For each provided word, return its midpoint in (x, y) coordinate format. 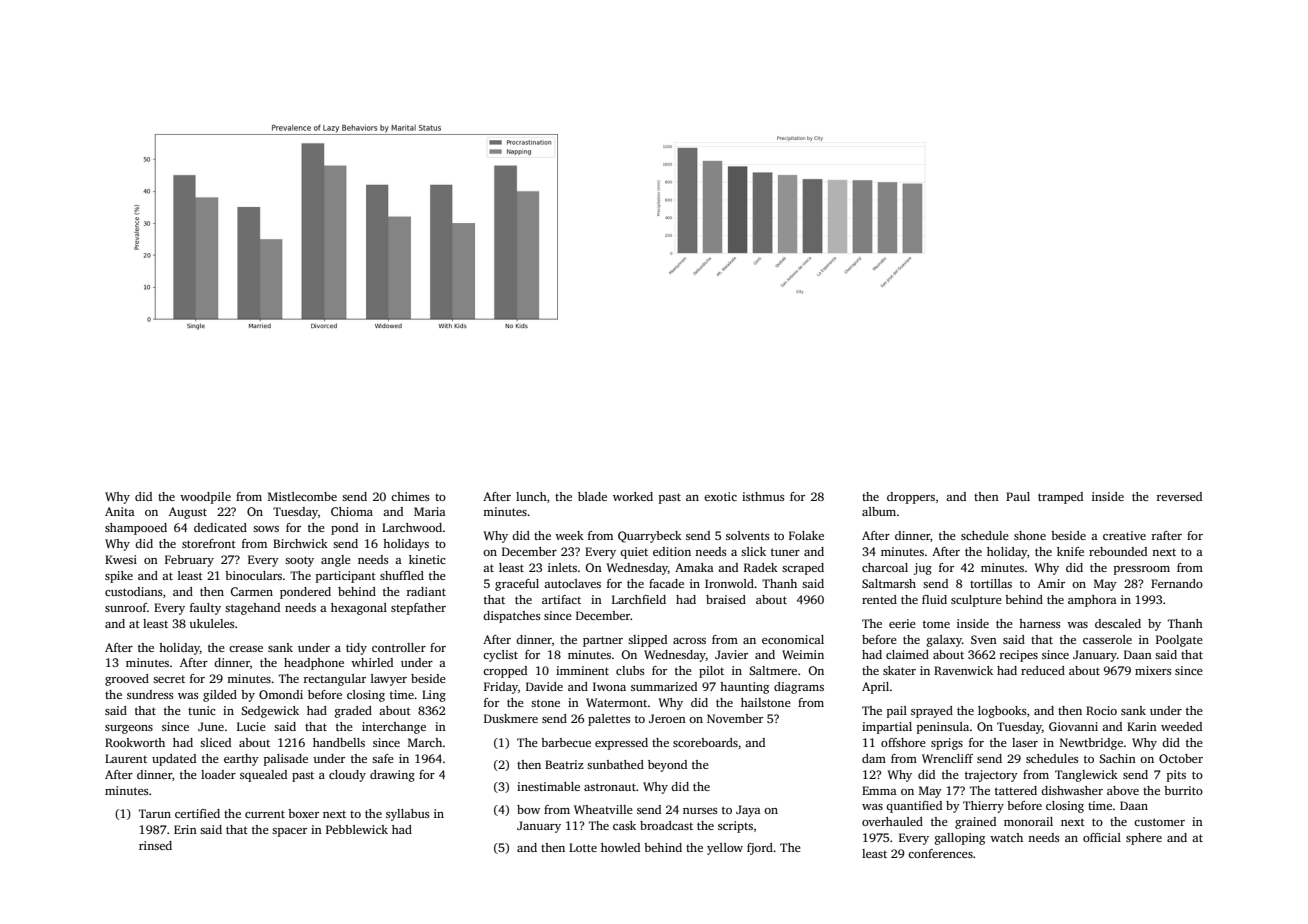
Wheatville (603, 809)
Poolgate (1179, 641)
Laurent (126, 758)
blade (592, 496)
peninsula (943, 728)
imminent (582, 670)
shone (1030, 535)
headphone (314, 664)
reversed (1179, 496)
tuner (785, 552)
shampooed (136, 529)
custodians (133, 591)
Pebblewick (357, 829)
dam (874, 758)
